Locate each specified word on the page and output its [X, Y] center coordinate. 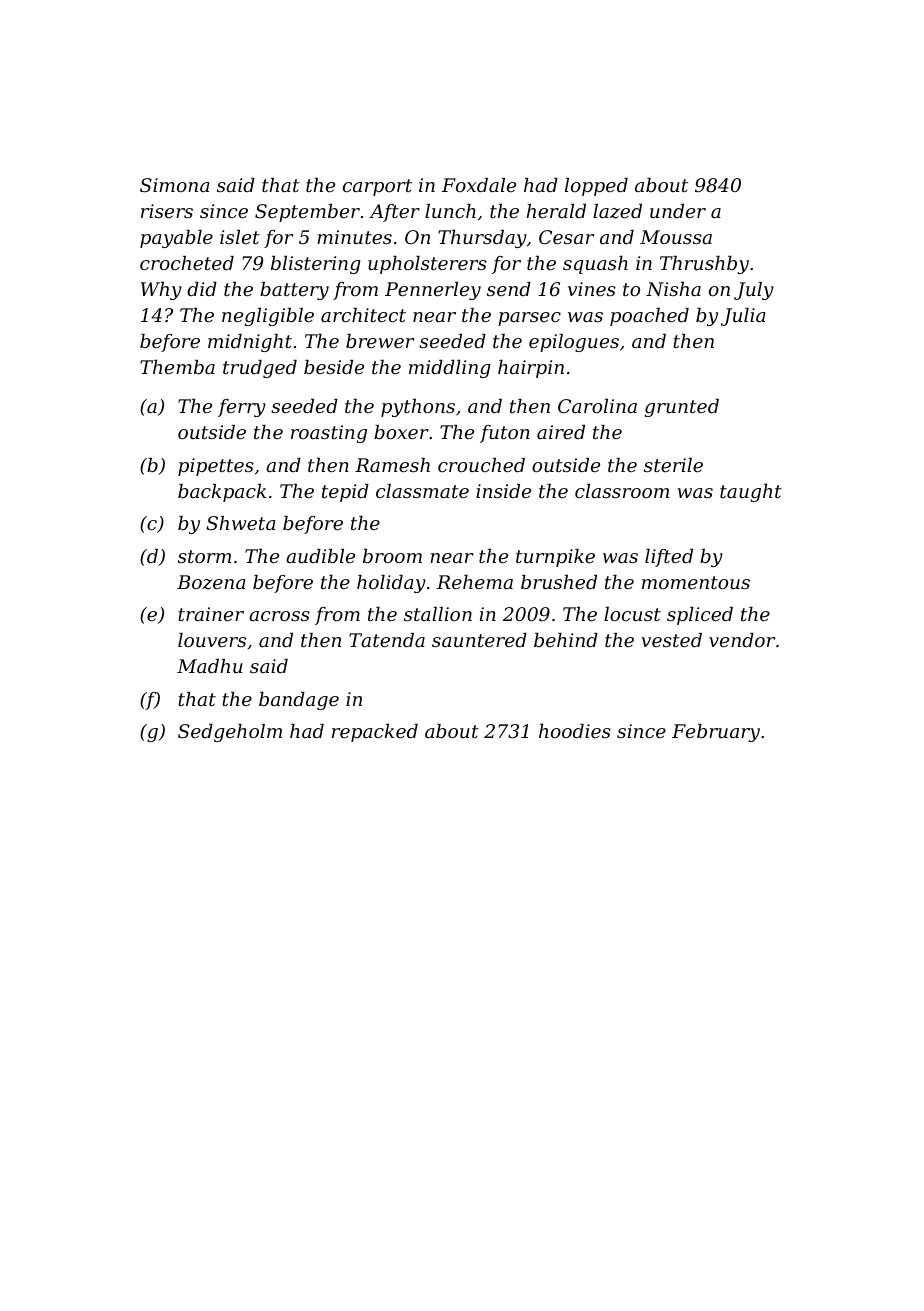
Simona [175, 185]
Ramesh [392, 465]
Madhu [210, 666]
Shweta [241, 523]
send [509, 289]
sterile [673, 465]
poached [649, 317]
